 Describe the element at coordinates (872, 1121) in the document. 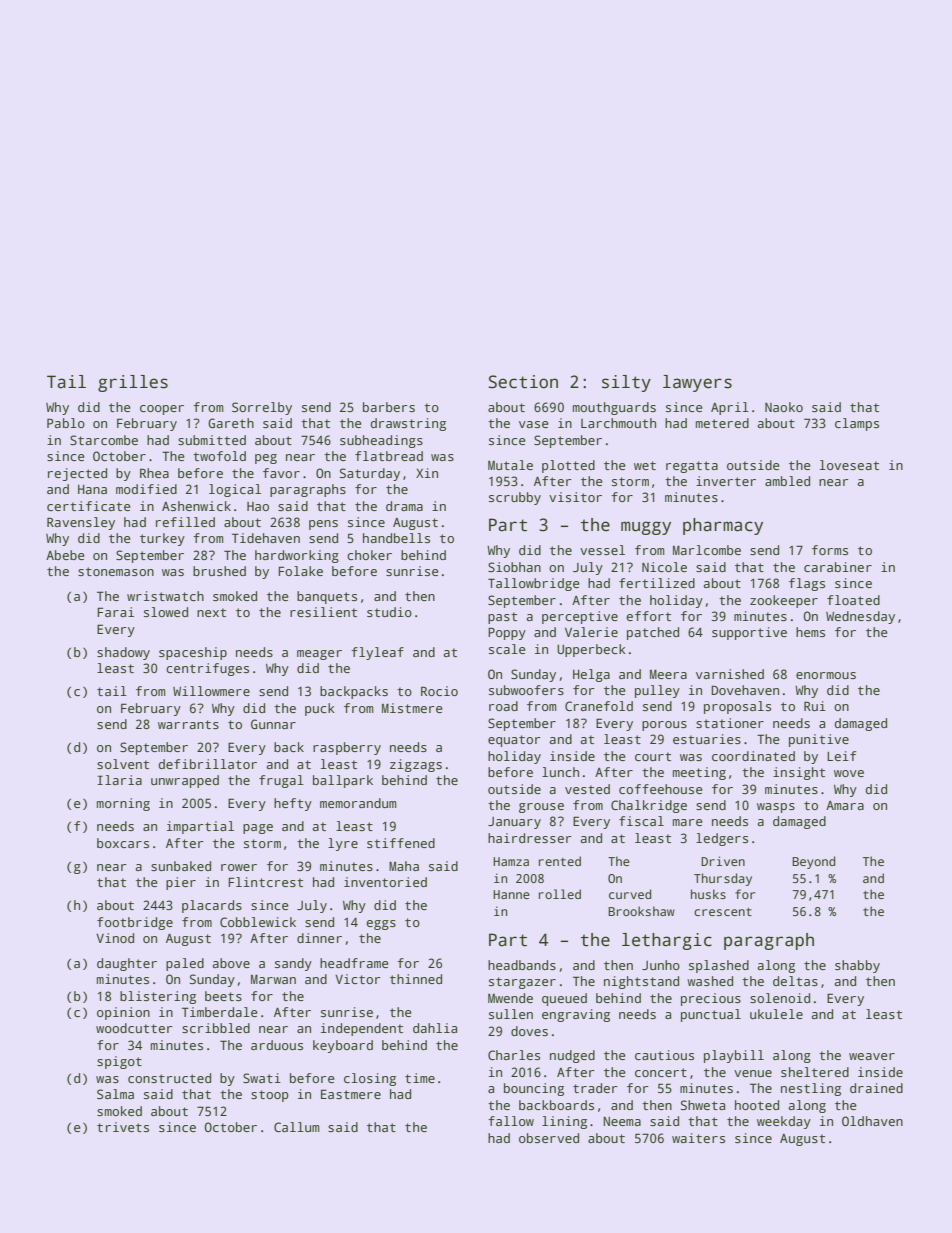

I see `Oldhaven` at that location.
